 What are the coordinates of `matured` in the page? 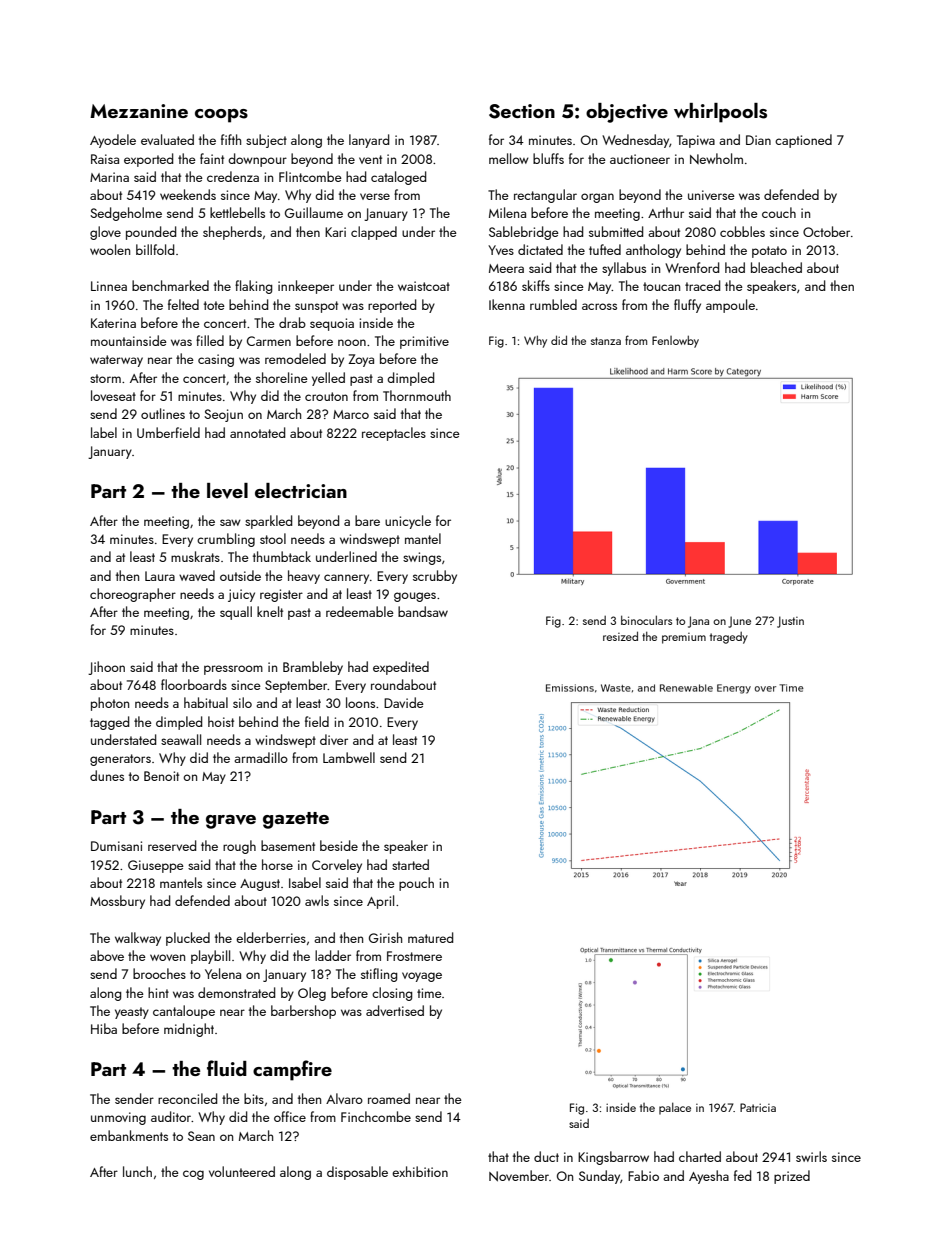 It's located at (430, 937).
